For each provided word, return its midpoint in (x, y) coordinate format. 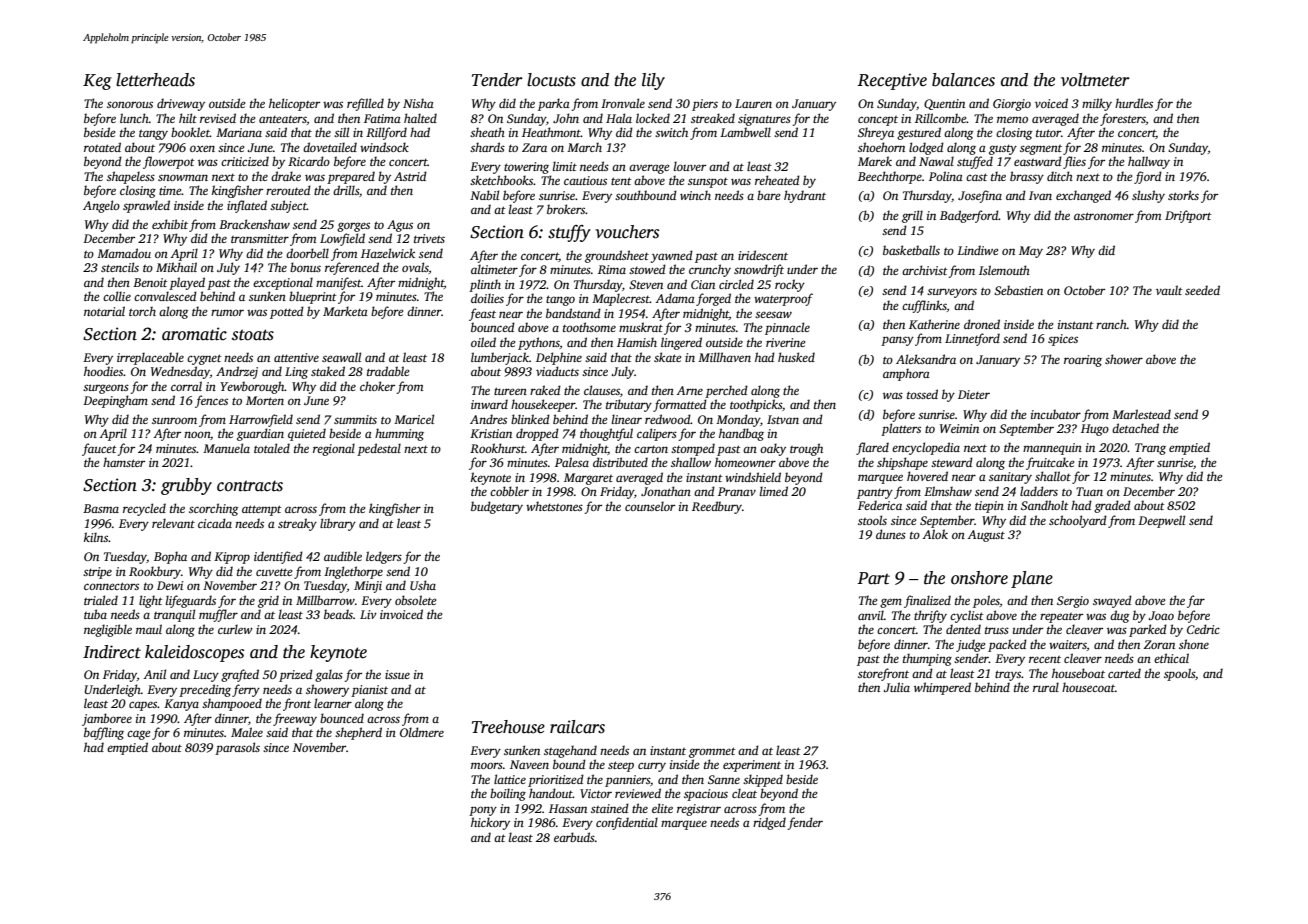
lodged (926, 148)
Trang (1150, 449)
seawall (341, 357)
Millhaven (724, 357)
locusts (551, 80)
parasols (237, 748)
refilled (365, 104)
